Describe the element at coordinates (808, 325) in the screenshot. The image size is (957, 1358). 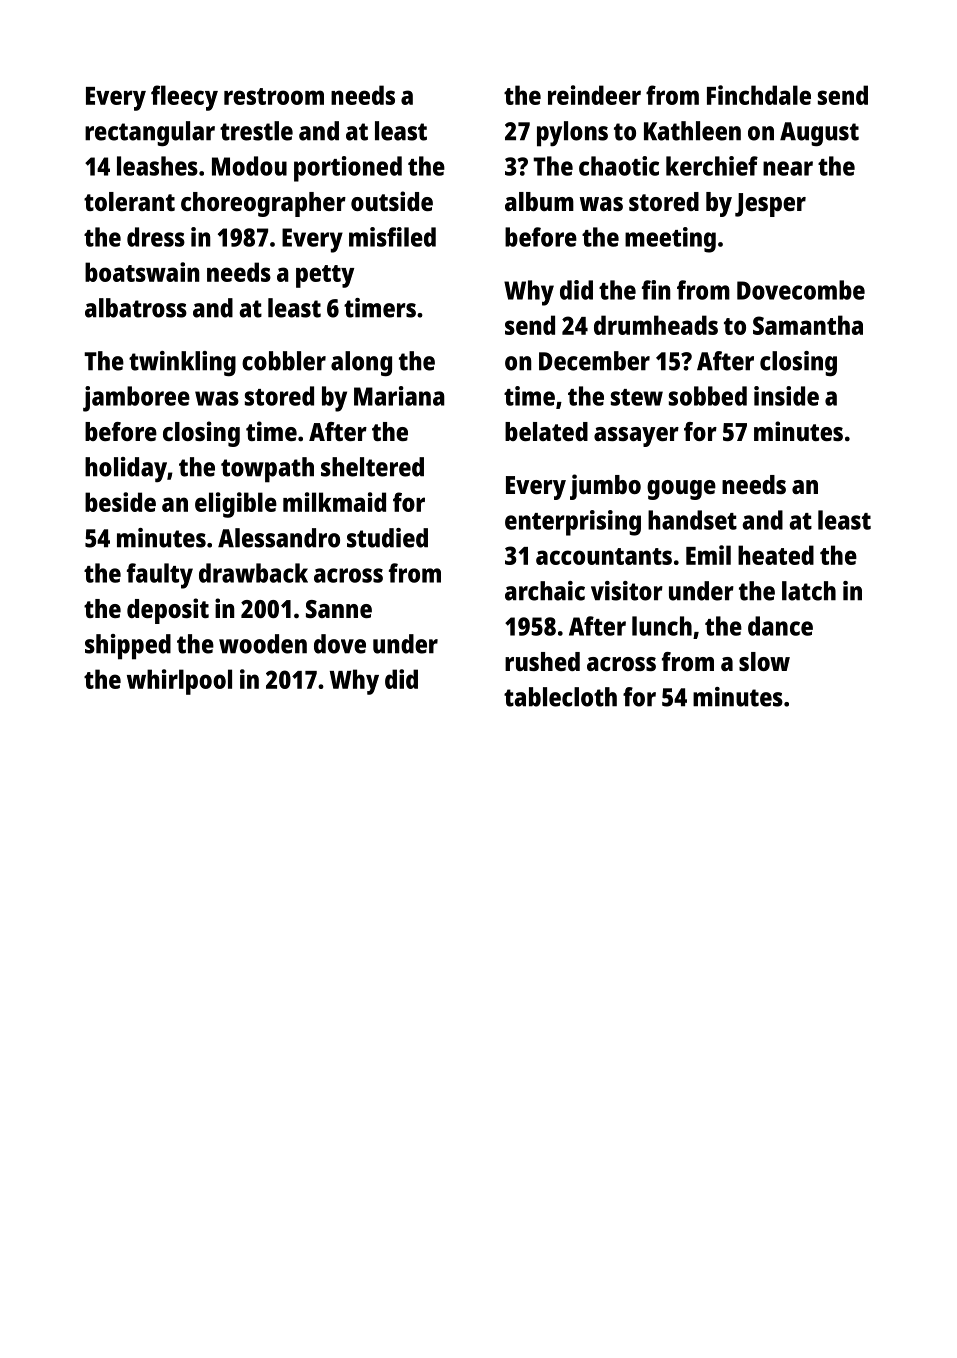
I see `Samantha` at that location.
